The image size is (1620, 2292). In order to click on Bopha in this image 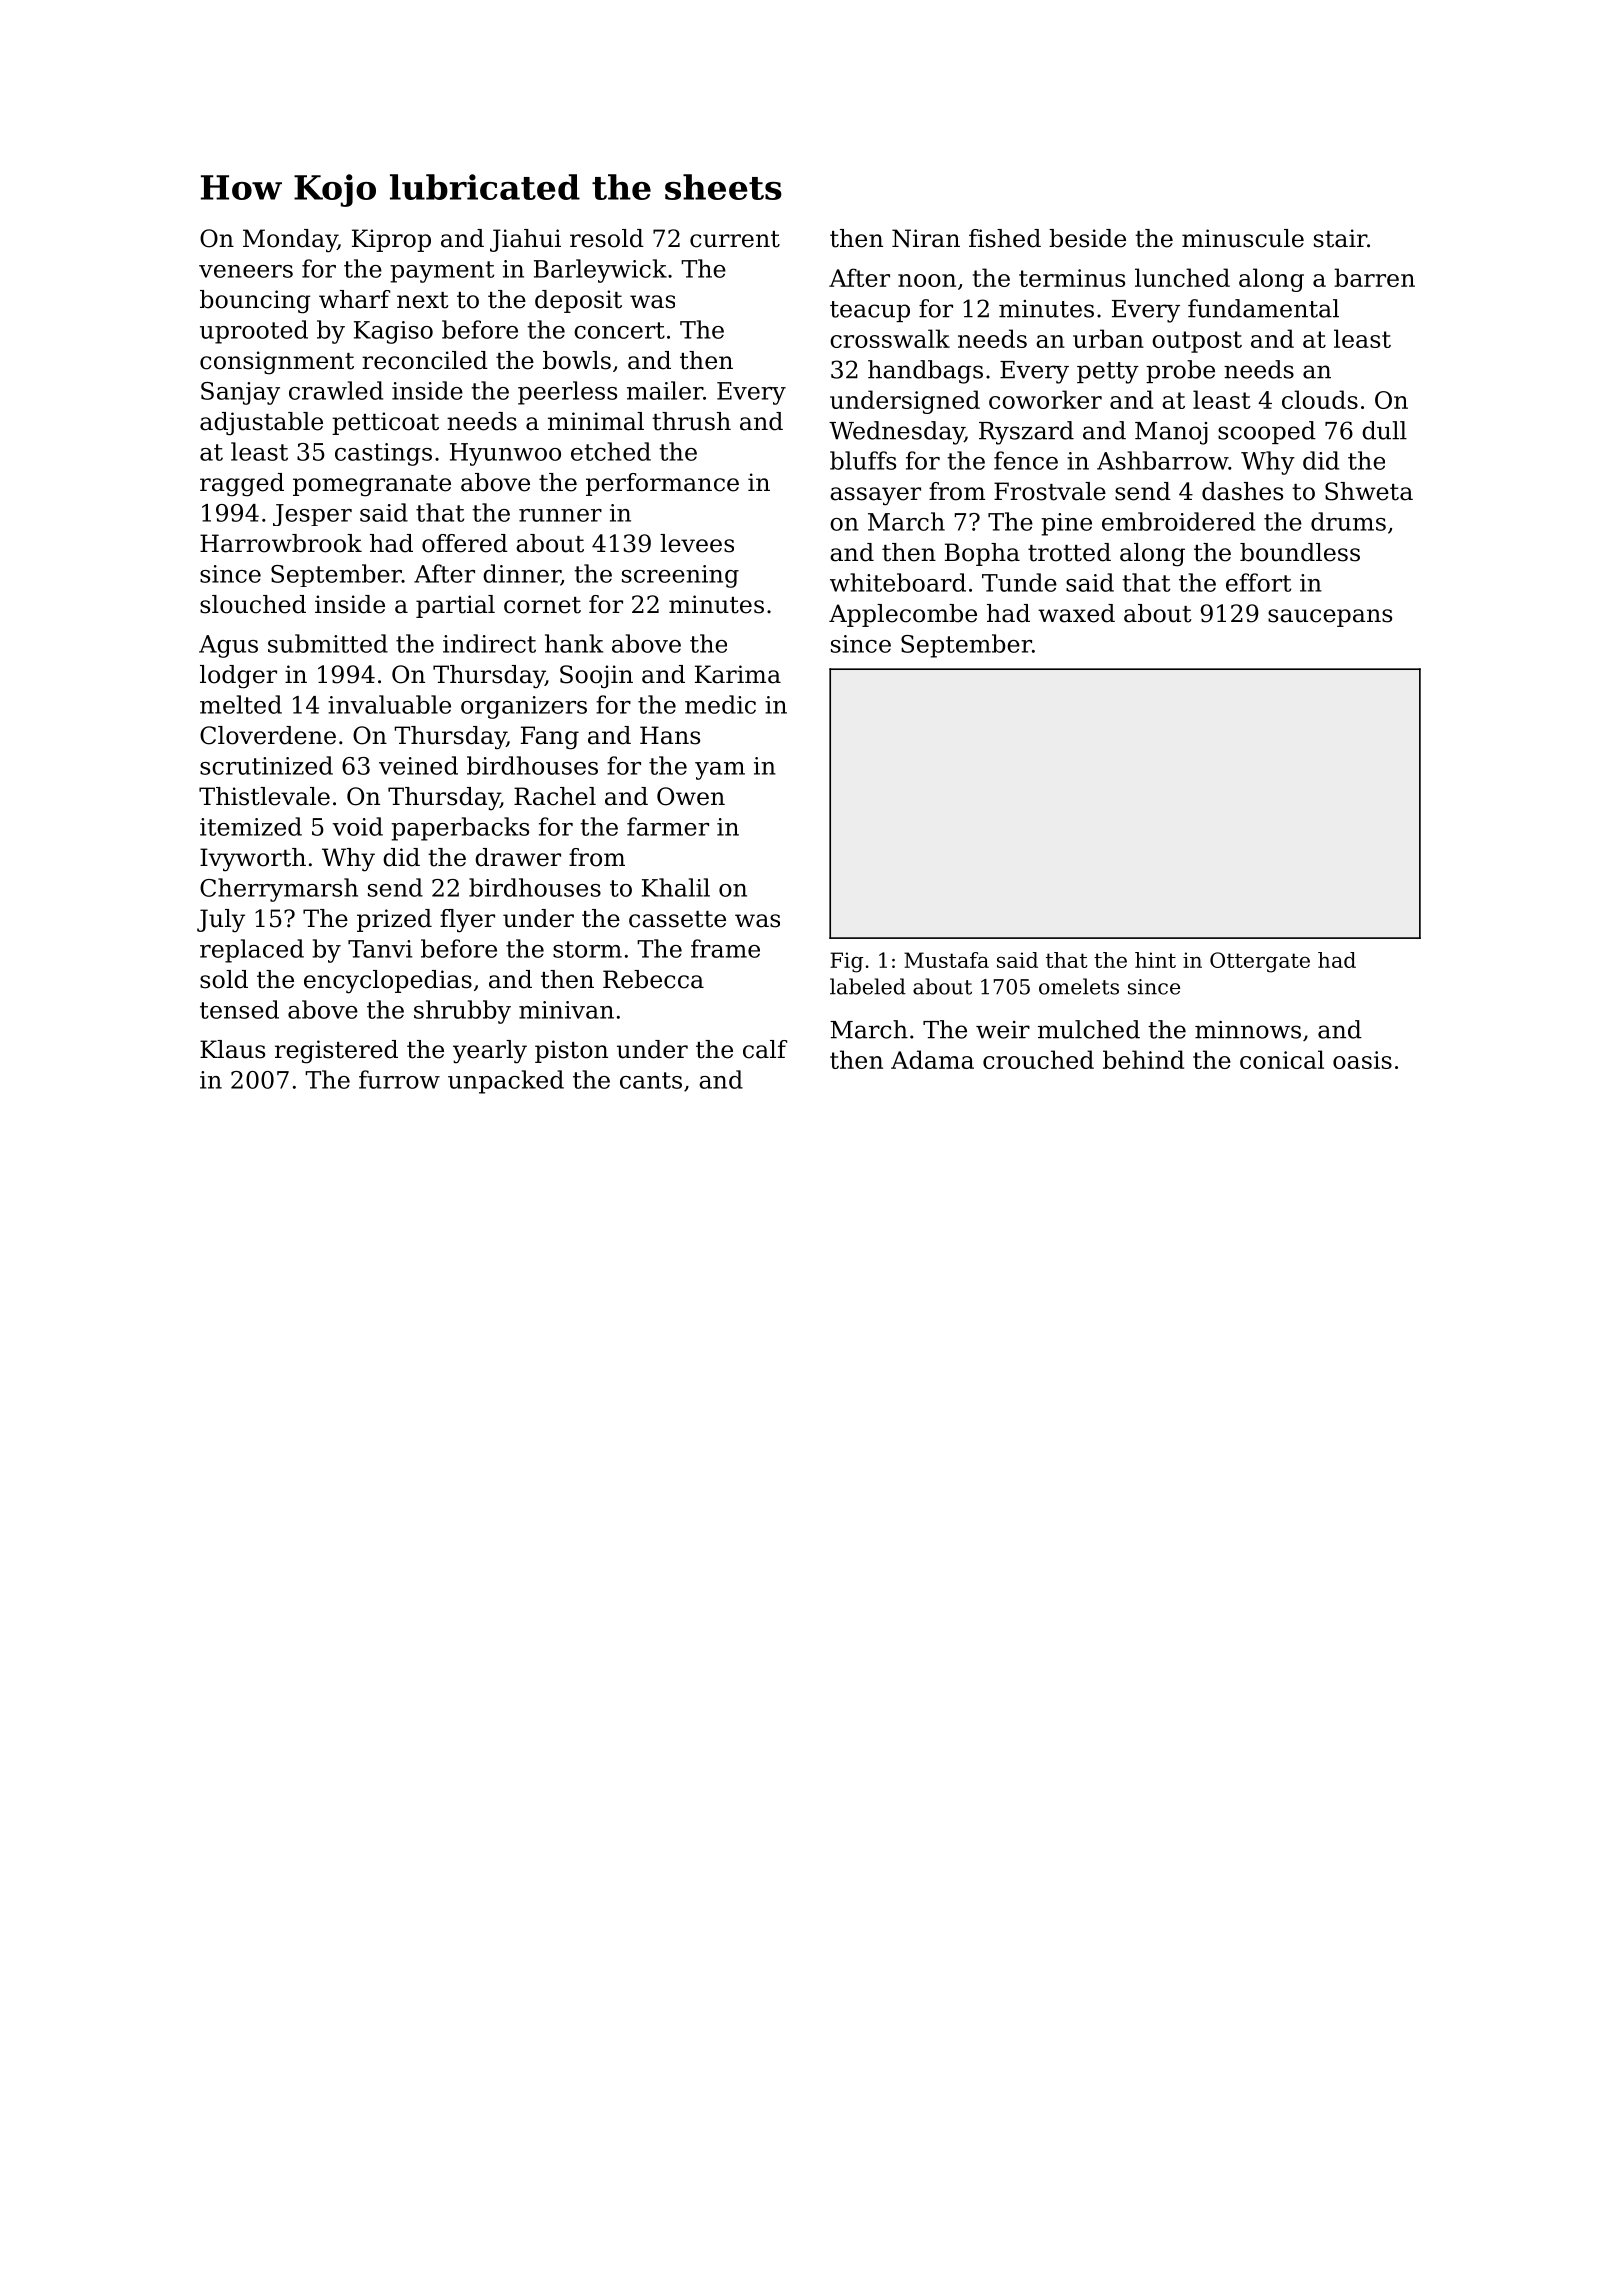, I will do `click(982, 554)`.
